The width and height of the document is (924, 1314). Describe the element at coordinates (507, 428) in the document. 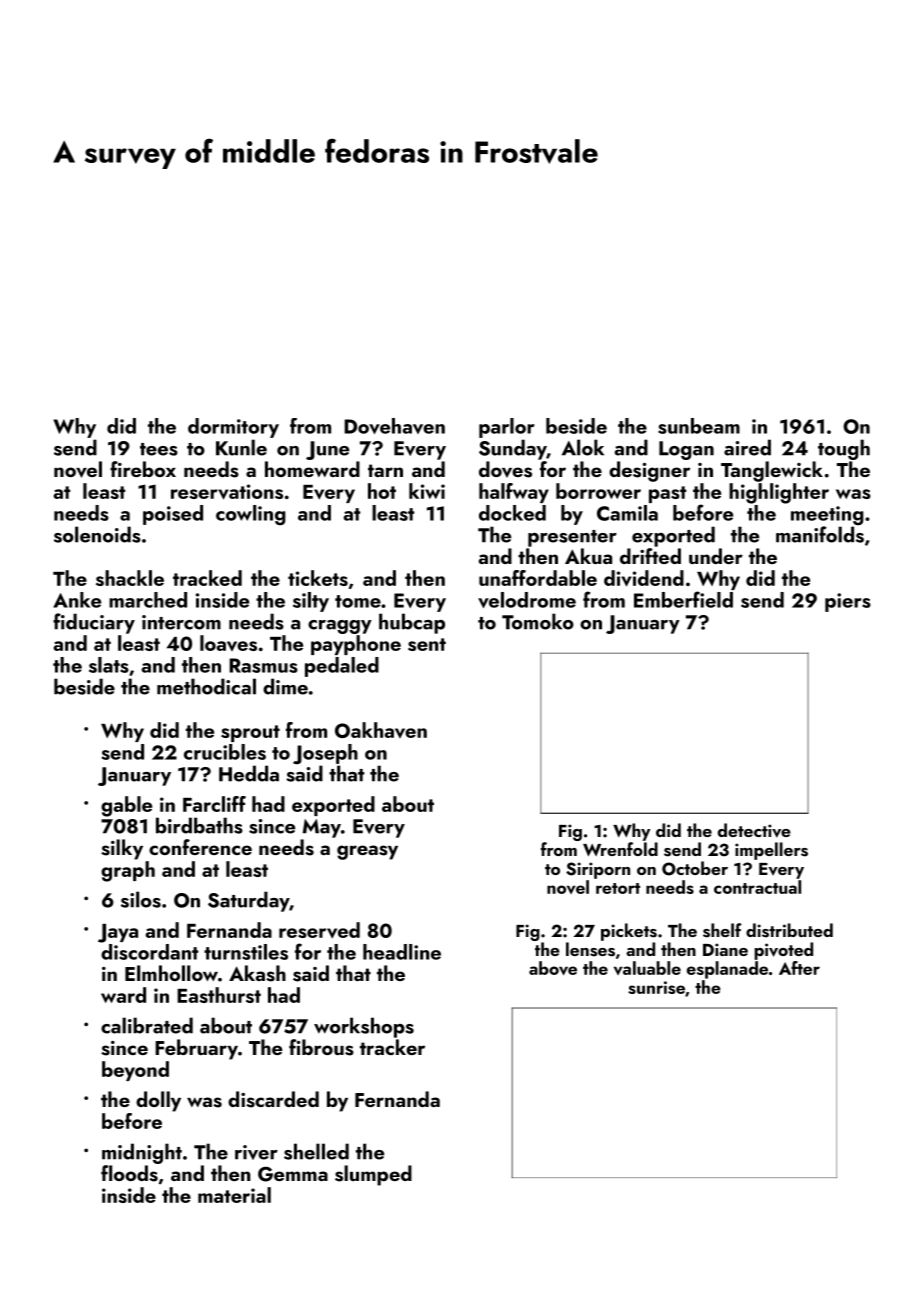

I see `parlor` at that location.
